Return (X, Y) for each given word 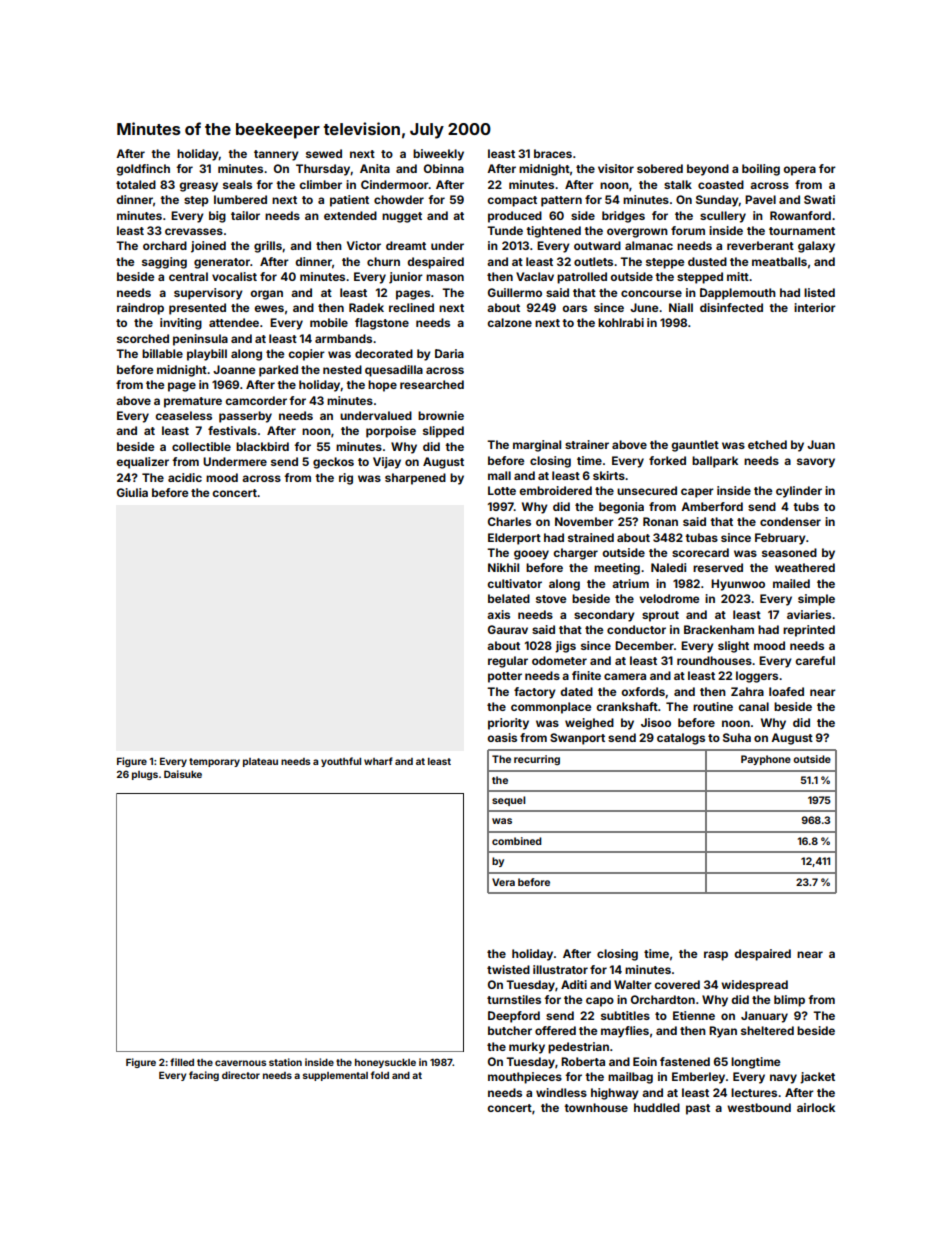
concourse (651, 293)
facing (204, 1076)
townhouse (596, 1107)
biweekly (438, 155)
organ (266, 295)
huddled (657, 1107)
